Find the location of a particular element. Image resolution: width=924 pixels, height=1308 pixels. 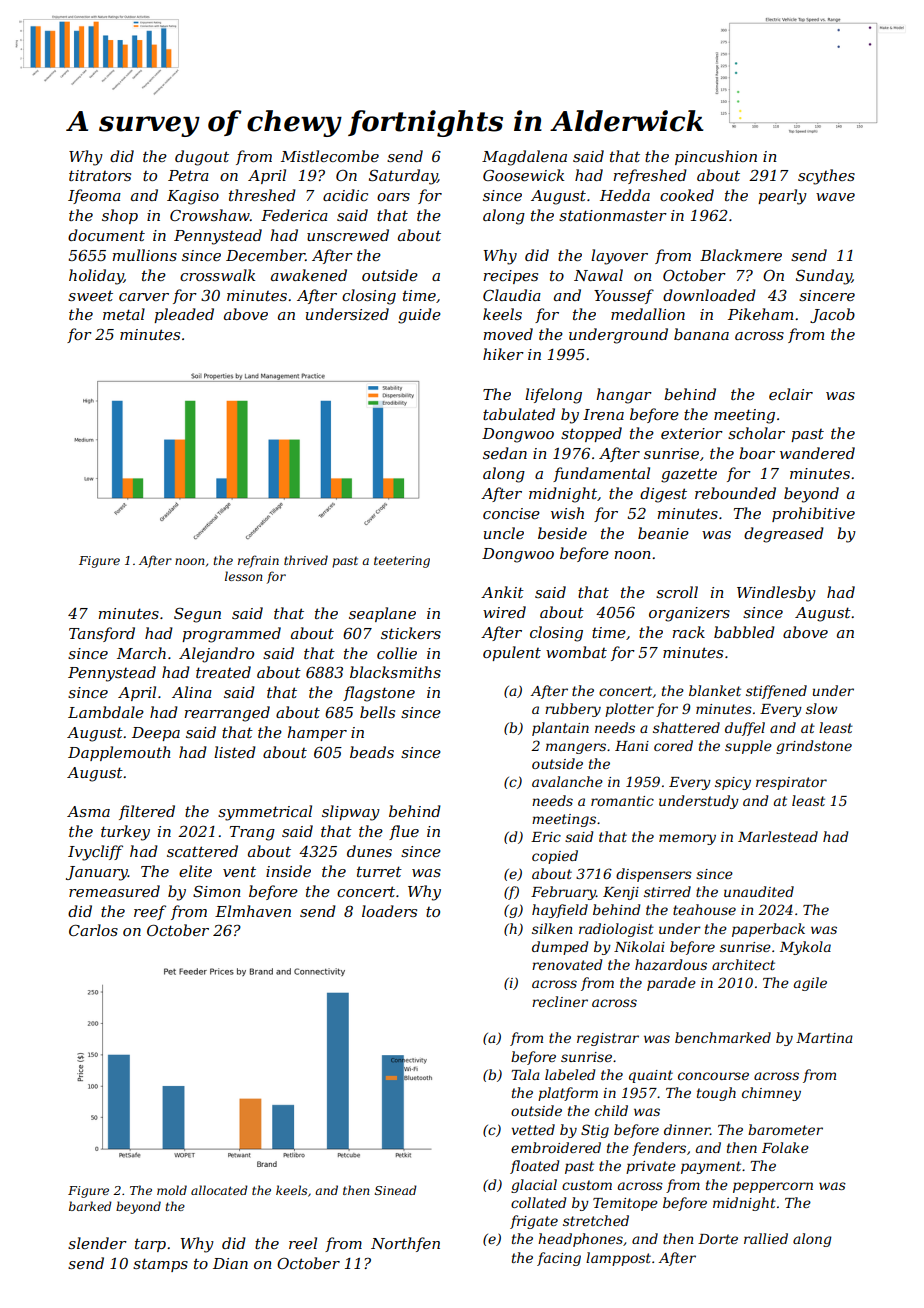

Mistlecombe is located at coordinates (330, 156).
